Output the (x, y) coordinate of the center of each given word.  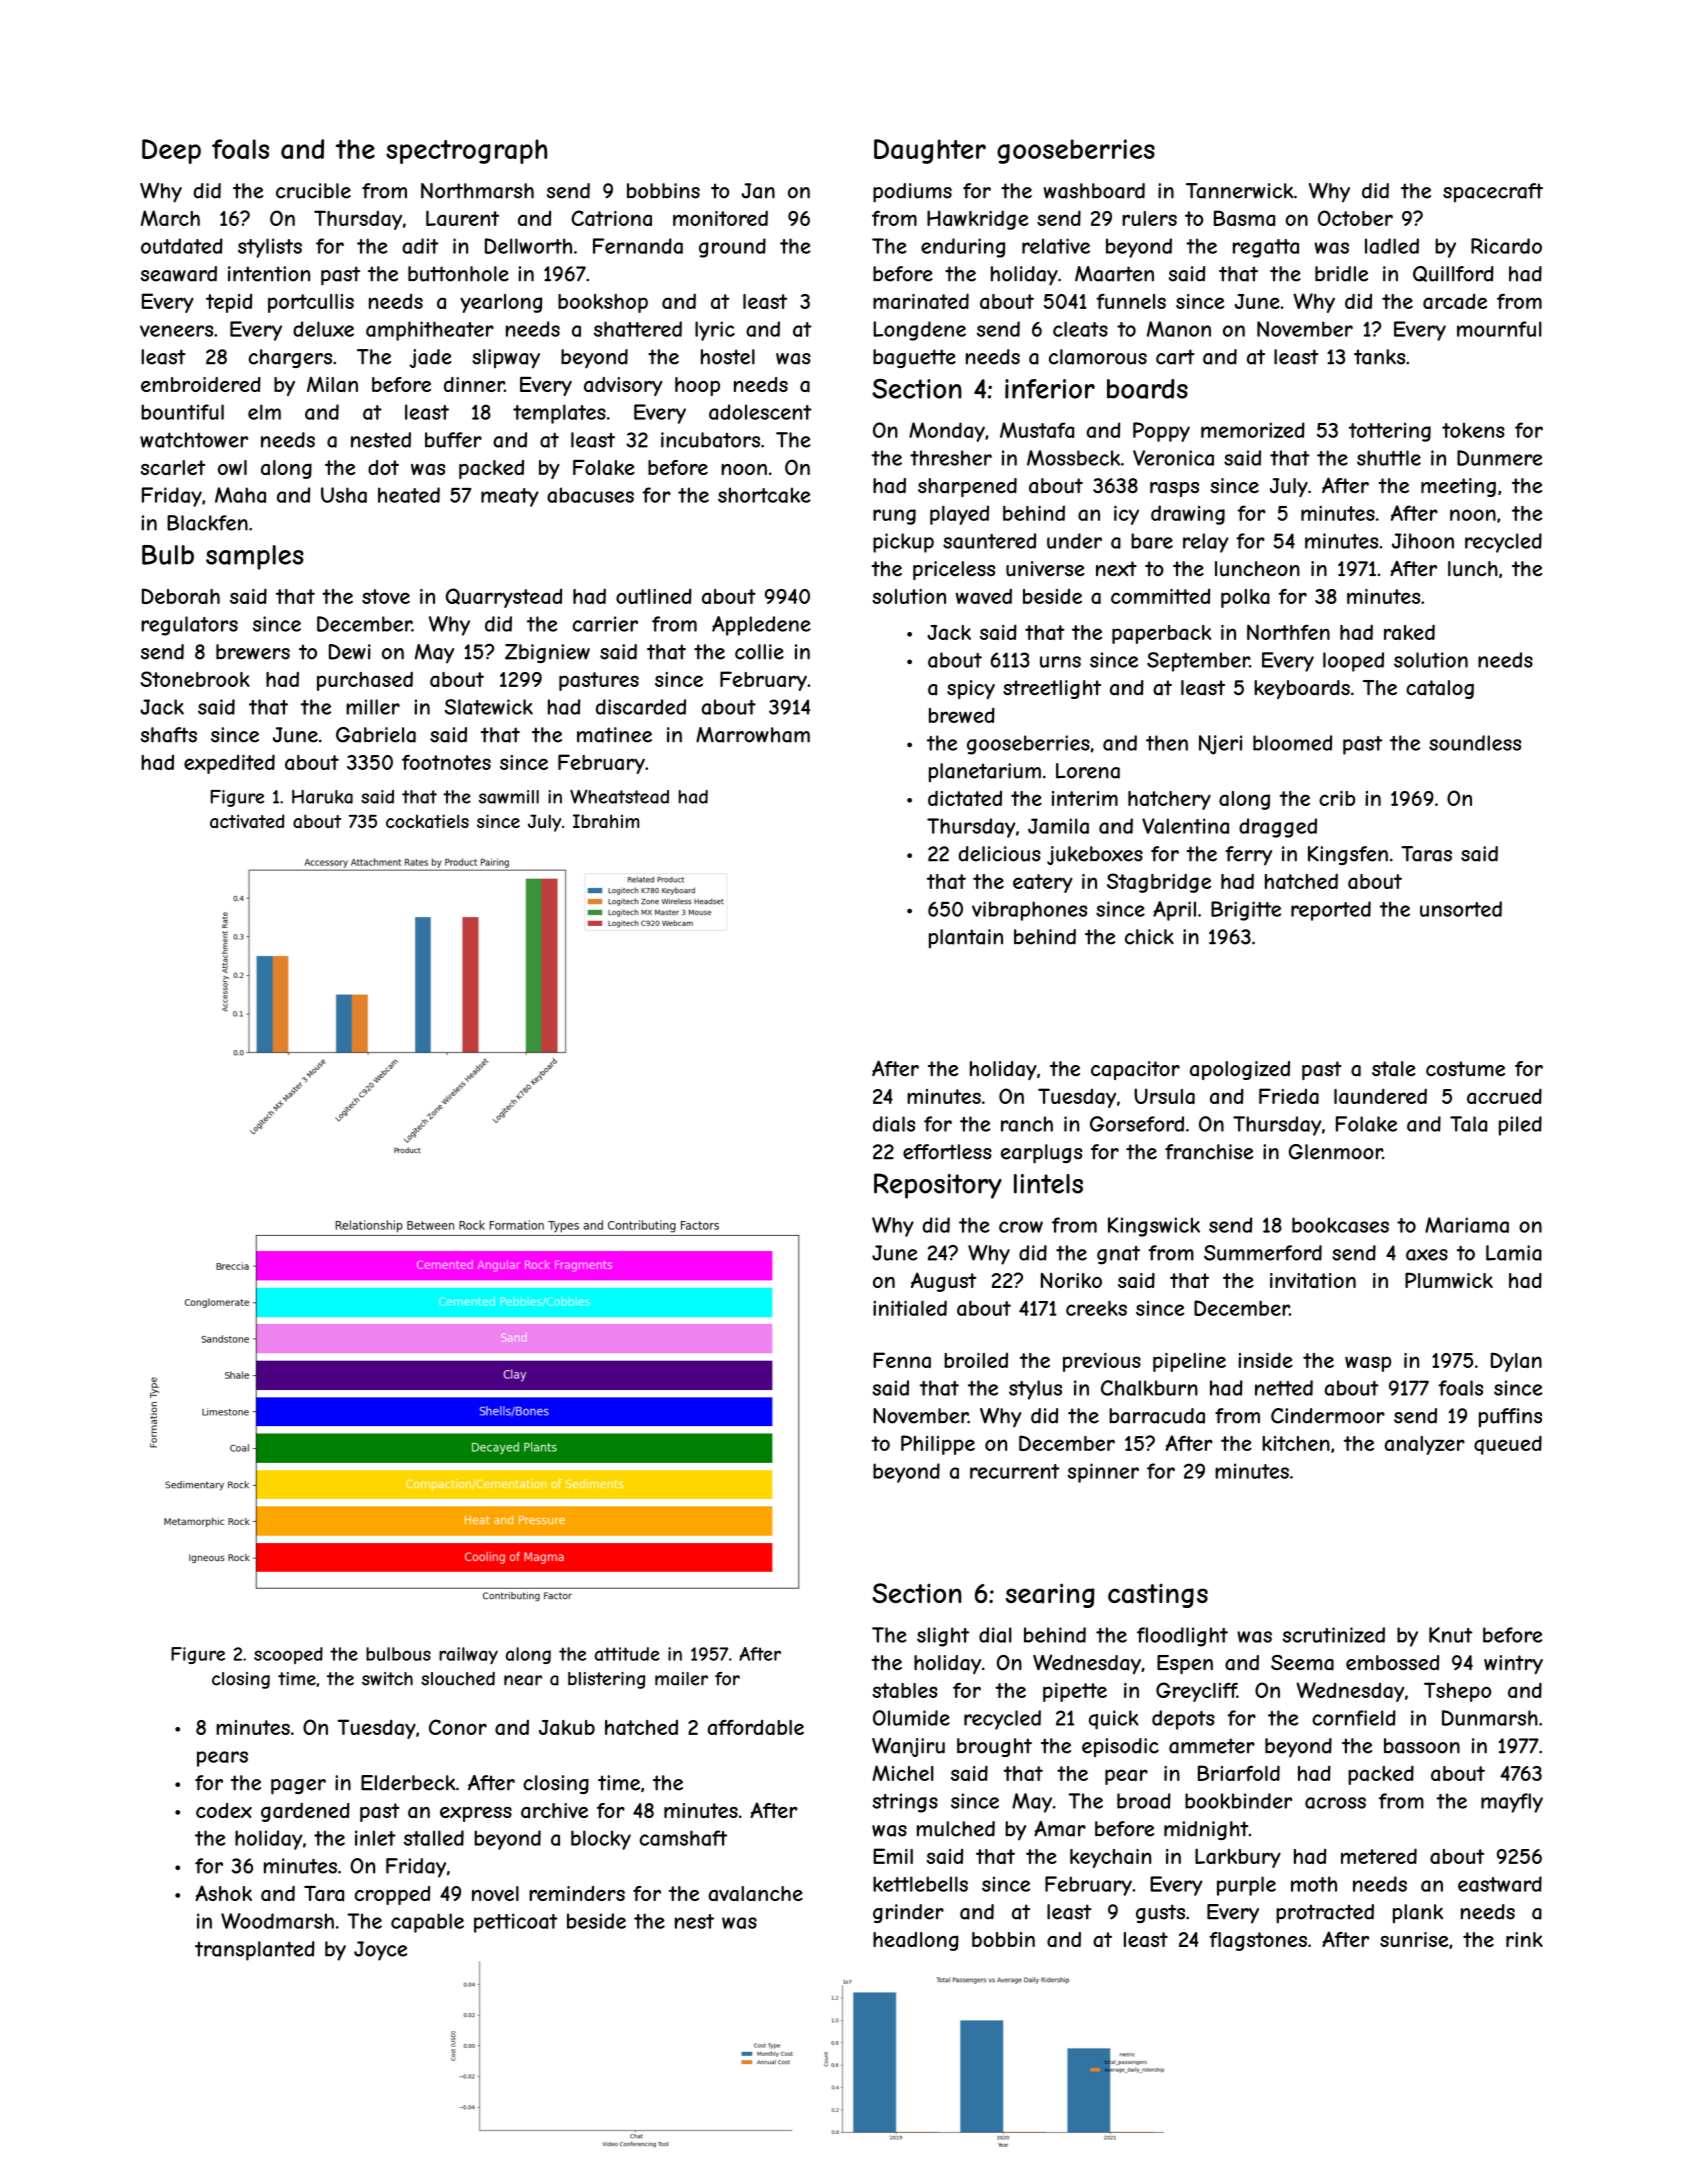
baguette (914, 358)
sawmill (509, 797)
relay (1206, 543)
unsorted (1461, 909)
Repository (938, 1186)
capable (427, 1923)
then (1167, 743)
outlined (654, 596)
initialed (910, 1308)
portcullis (311, 303)
